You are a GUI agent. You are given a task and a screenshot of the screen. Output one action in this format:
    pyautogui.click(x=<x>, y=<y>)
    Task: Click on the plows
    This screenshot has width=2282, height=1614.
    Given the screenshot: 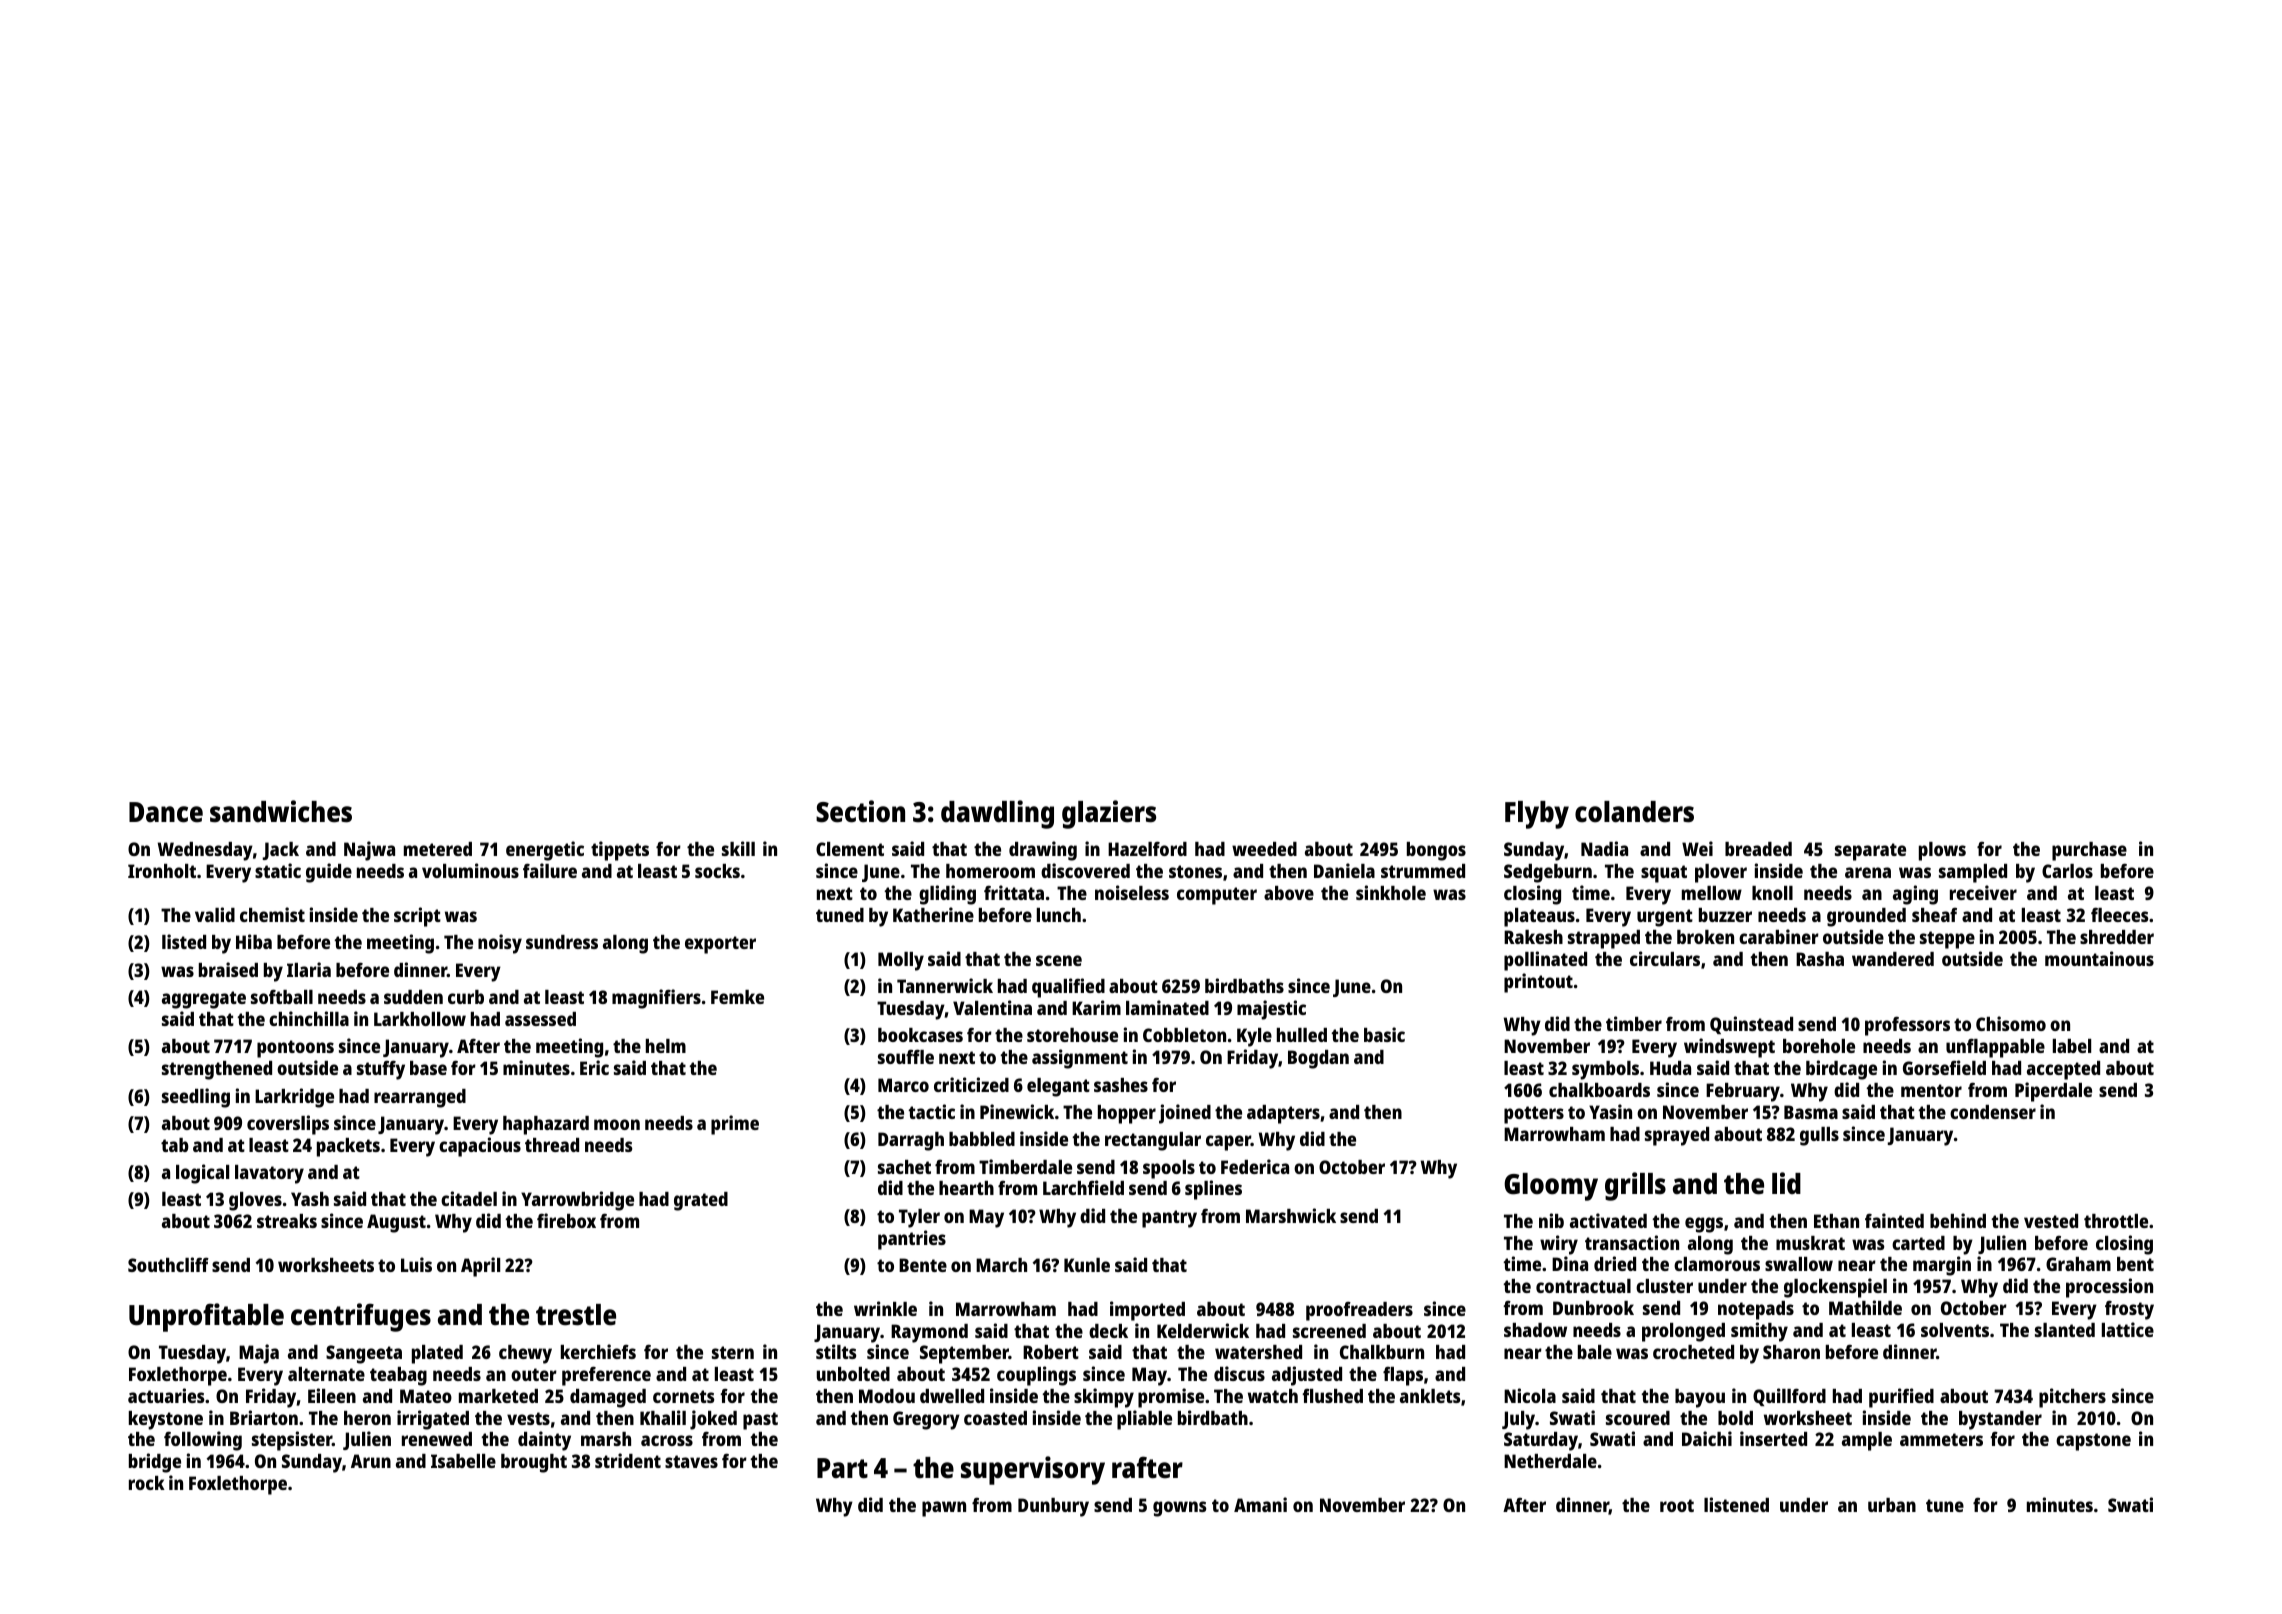 What is the action you would take?
    pyautogui.click(x=1942, y=851)
